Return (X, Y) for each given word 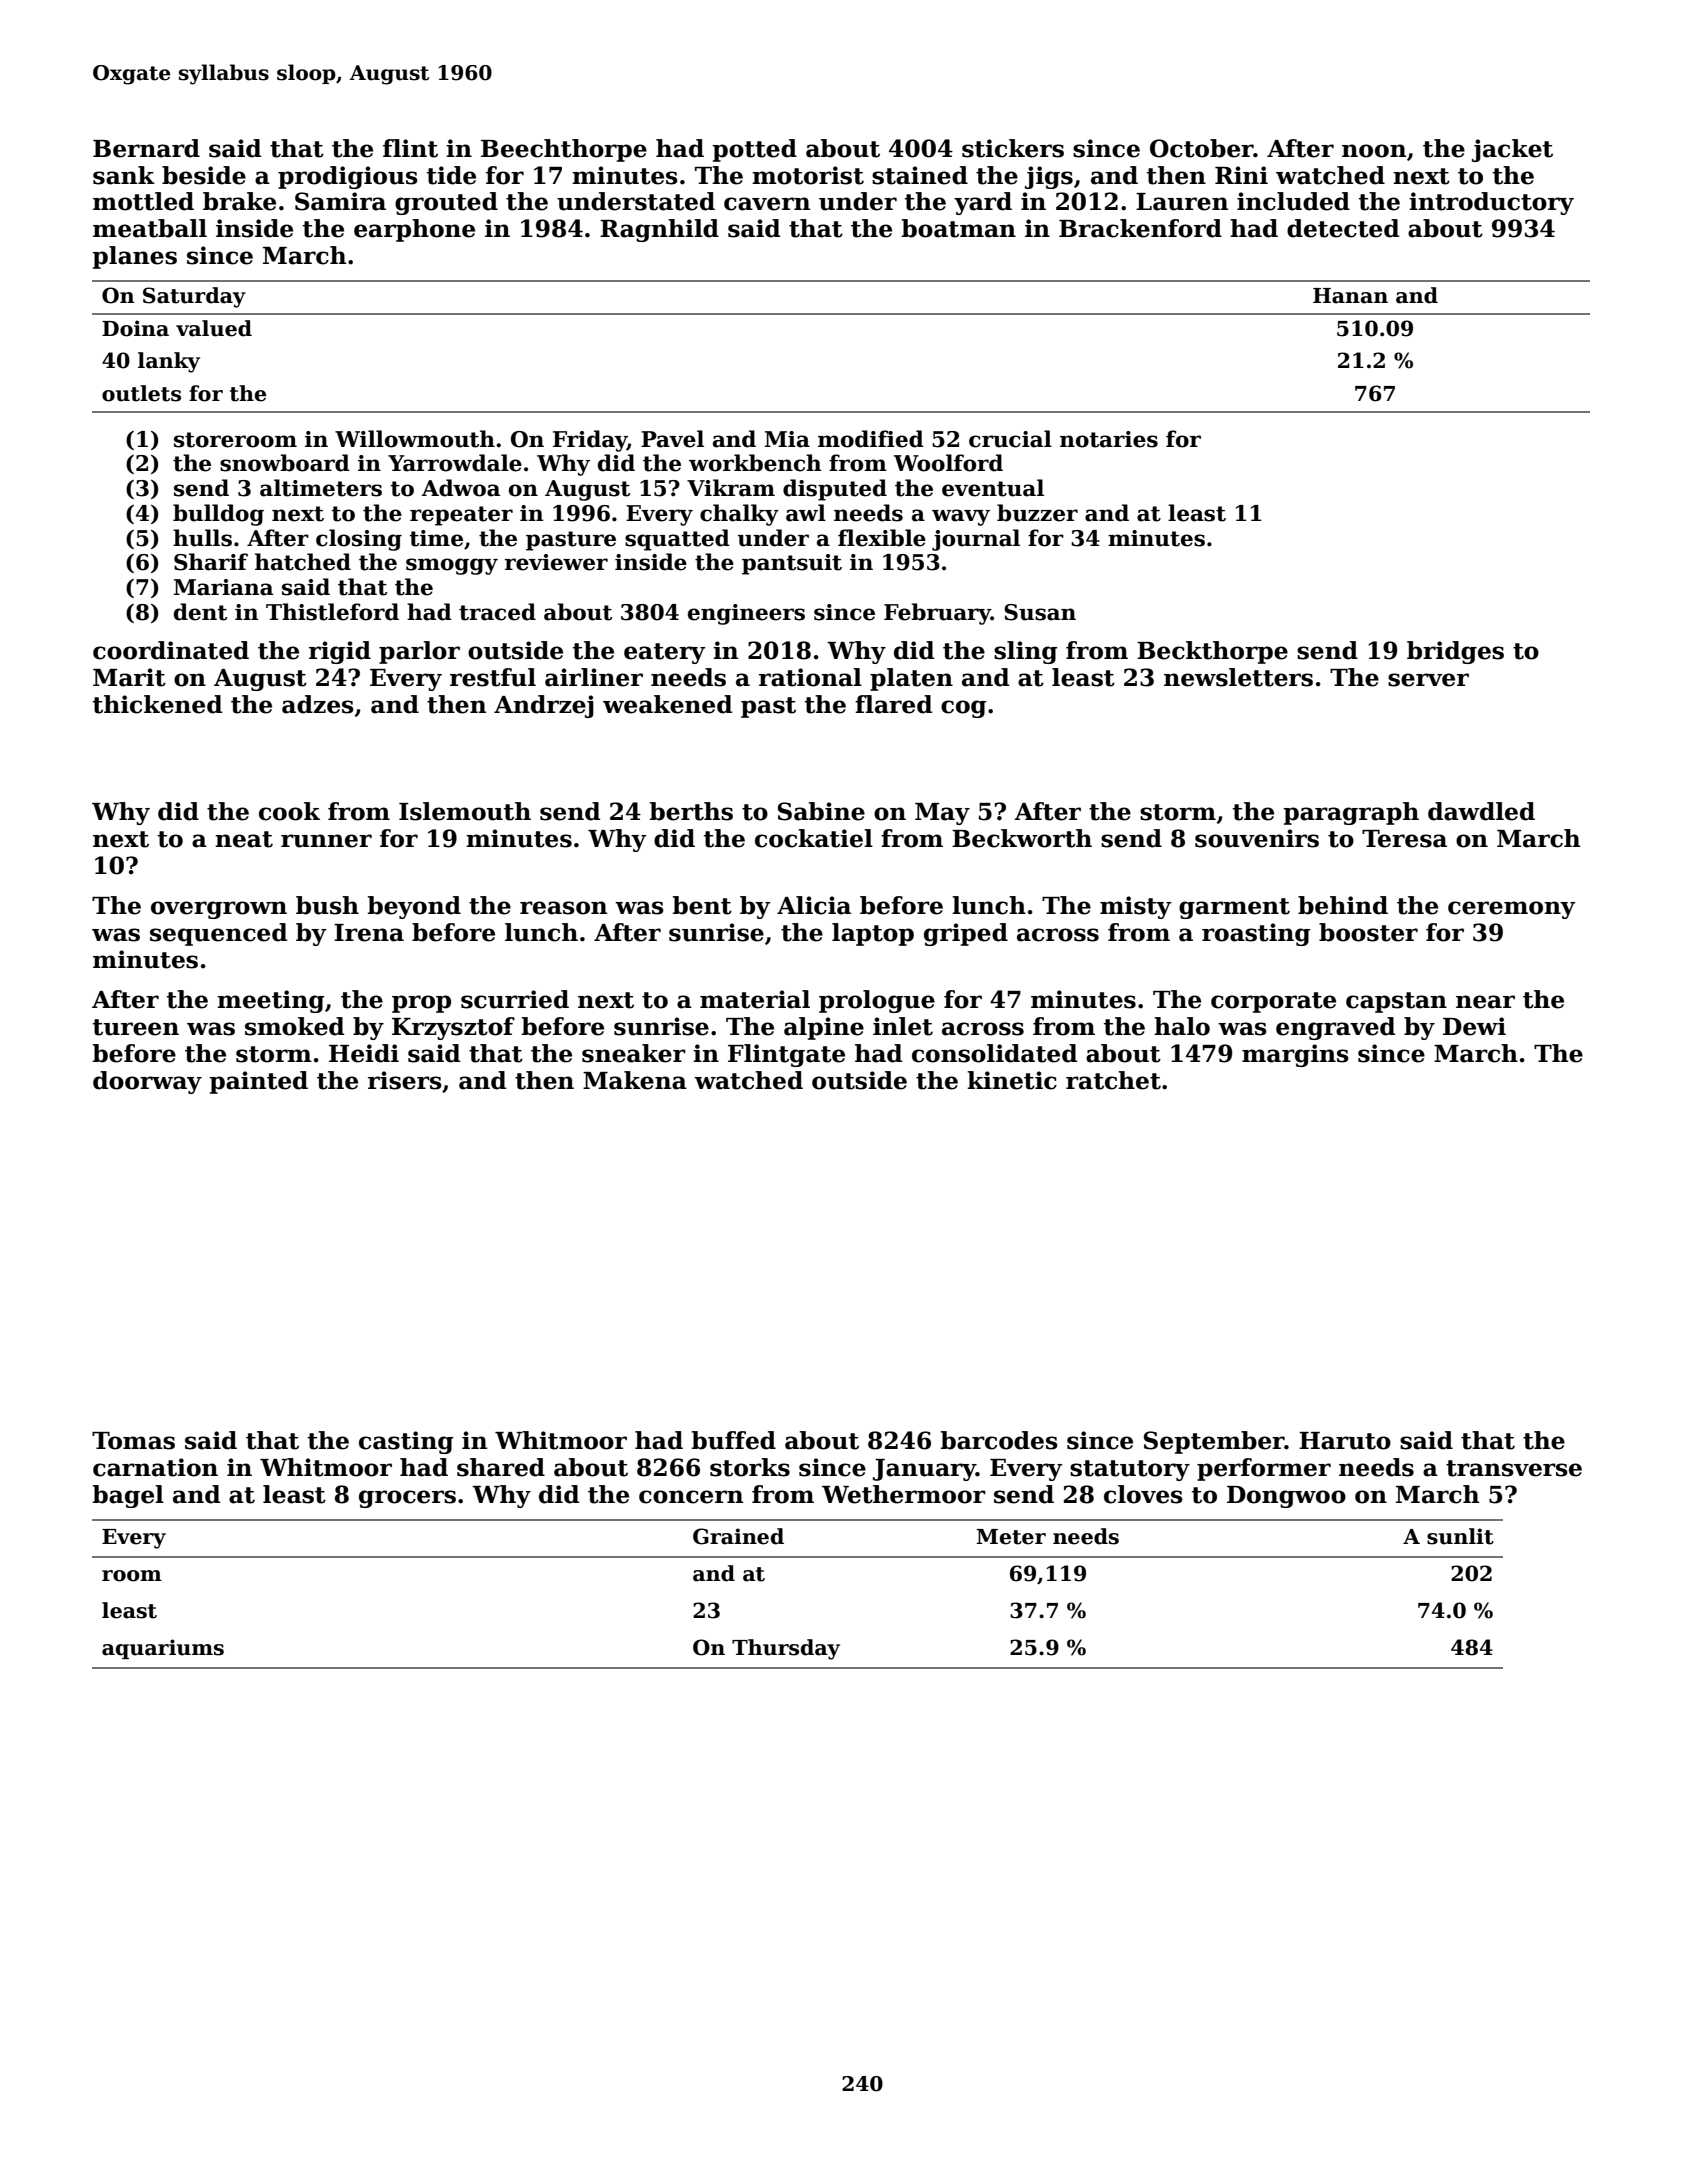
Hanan (1350, 296)
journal (976, 540)
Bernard (146, 148)
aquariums (163, 1649)
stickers (1013, 148)
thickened (157, 704)
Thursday (786, 1649)
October (1202, 148)
